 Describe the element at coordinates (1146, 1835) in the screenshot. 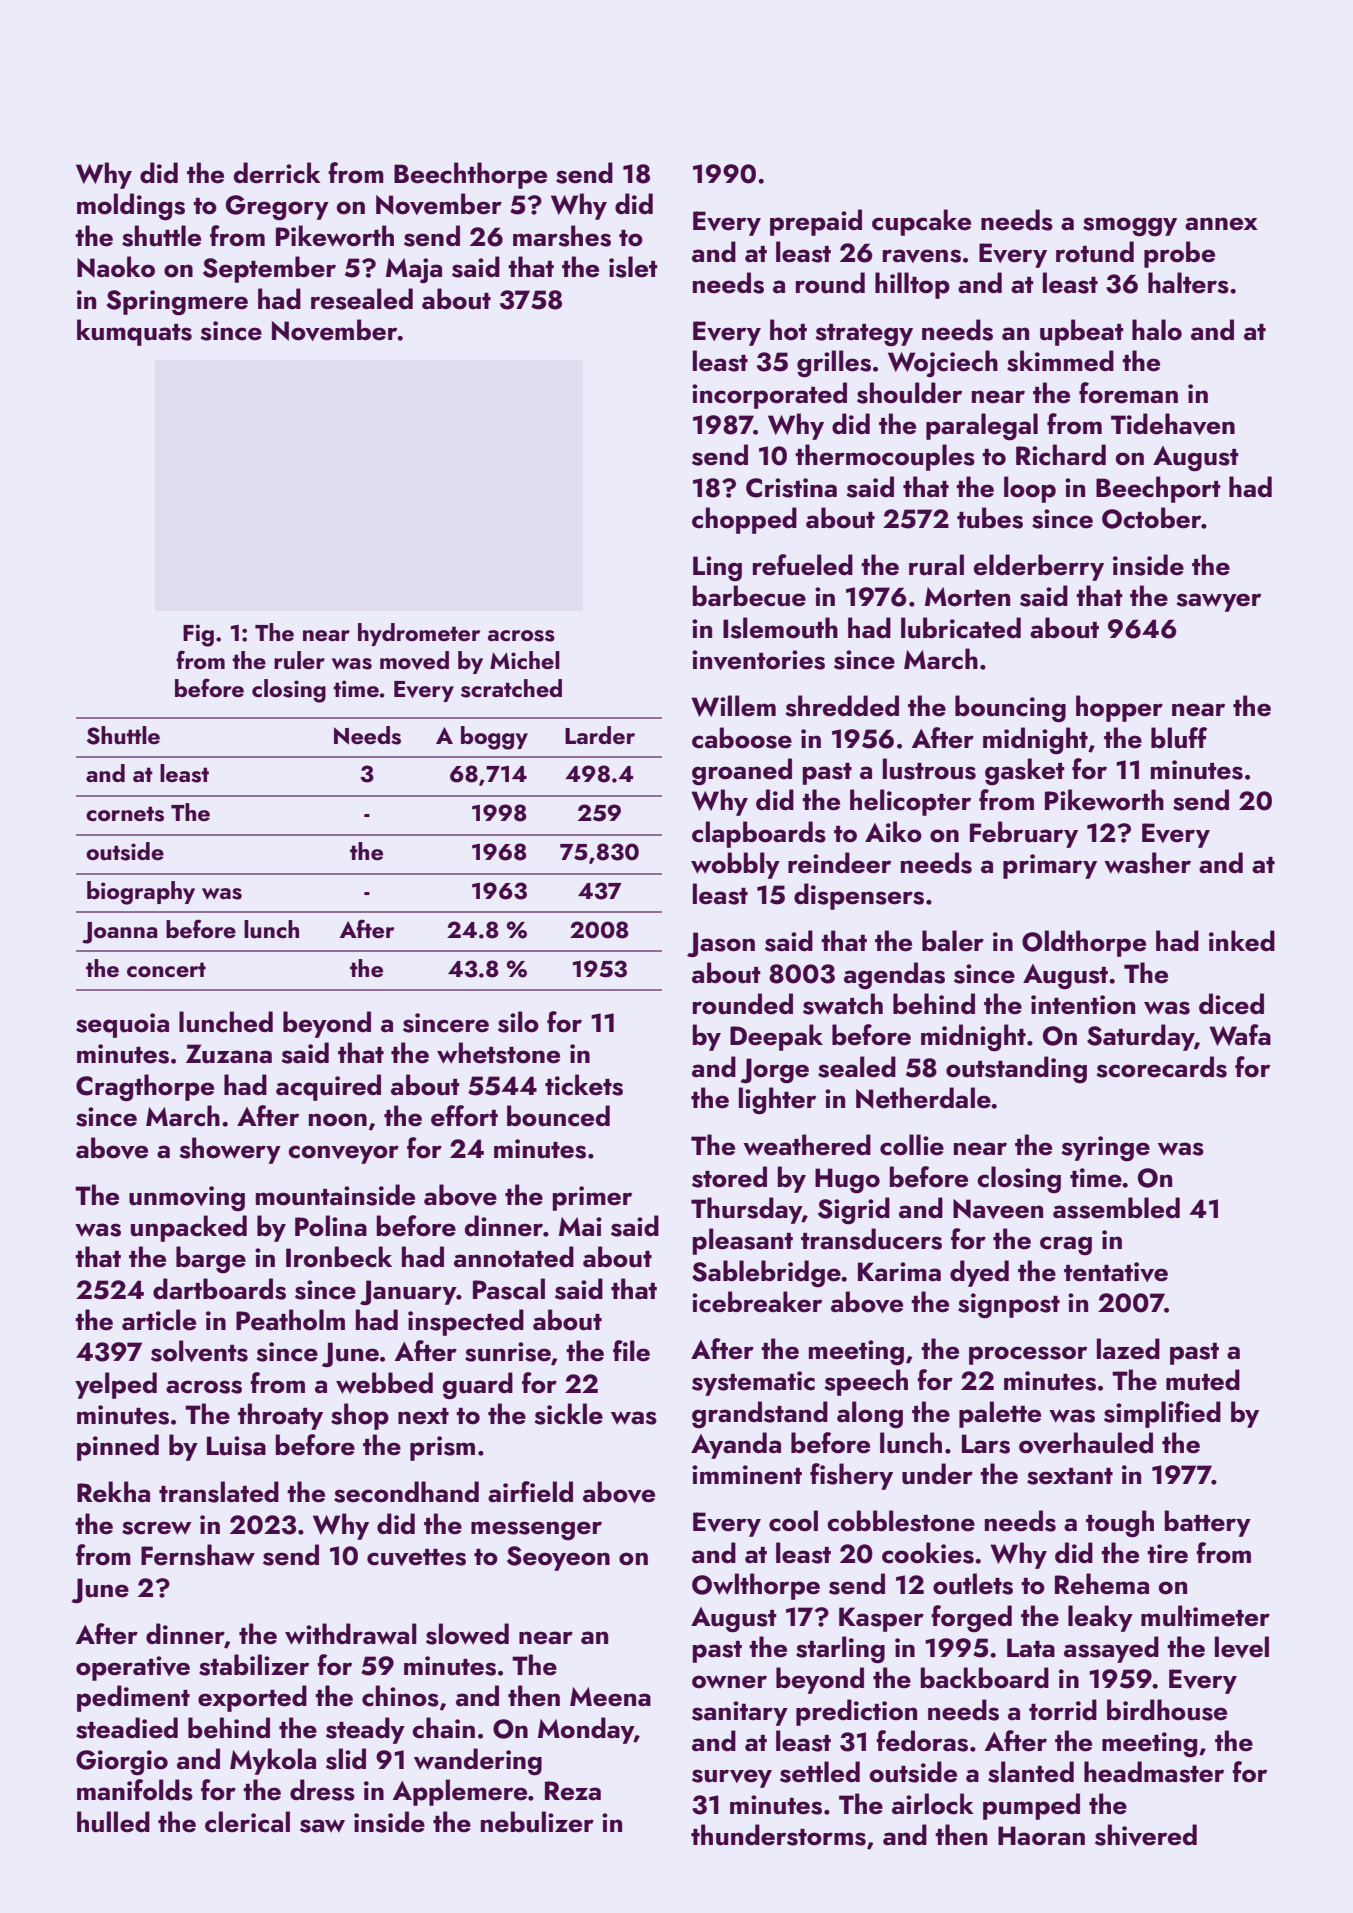

I see `shivered` at that location.
